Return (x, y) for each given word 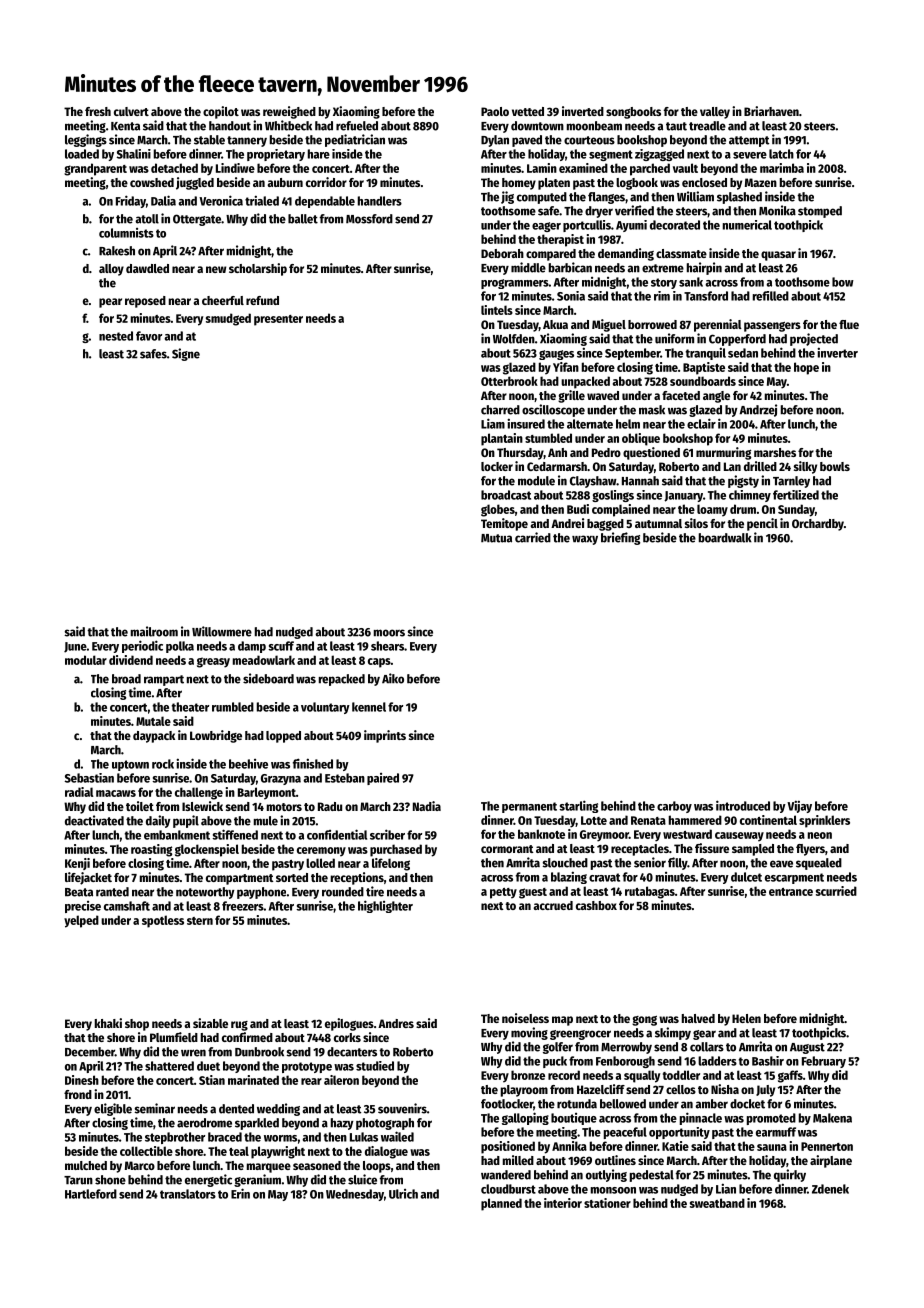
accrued (553, 905)
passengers (772, 327)
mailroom (154, 631)
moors (389, 633)
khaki (108, 1023)
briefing (620, 538)
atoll (147, 219)
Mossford (369, 219)
